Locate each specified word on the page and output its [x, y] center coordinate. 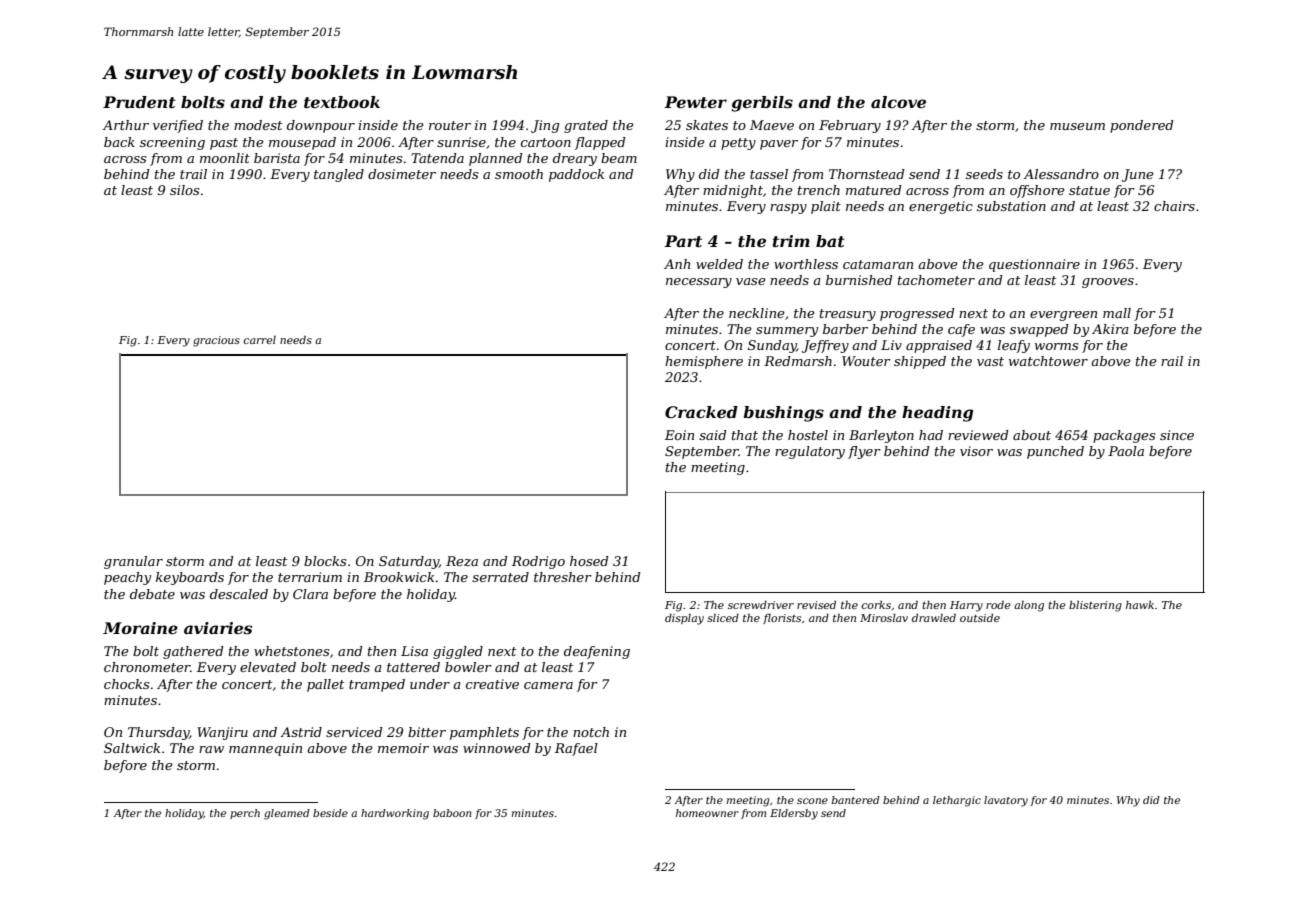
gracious [216, 341]
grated [586, 126]
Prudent [139, 102]
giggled [458, 652]
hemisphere [704, 362]
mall [1117, 313]
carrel [259, 340]
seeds [984, 174]
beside [330, 813]
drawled [934, 618]
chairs [1174, 206]
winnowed [497, 748]
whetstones [291, 651]
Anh [677, 264]
